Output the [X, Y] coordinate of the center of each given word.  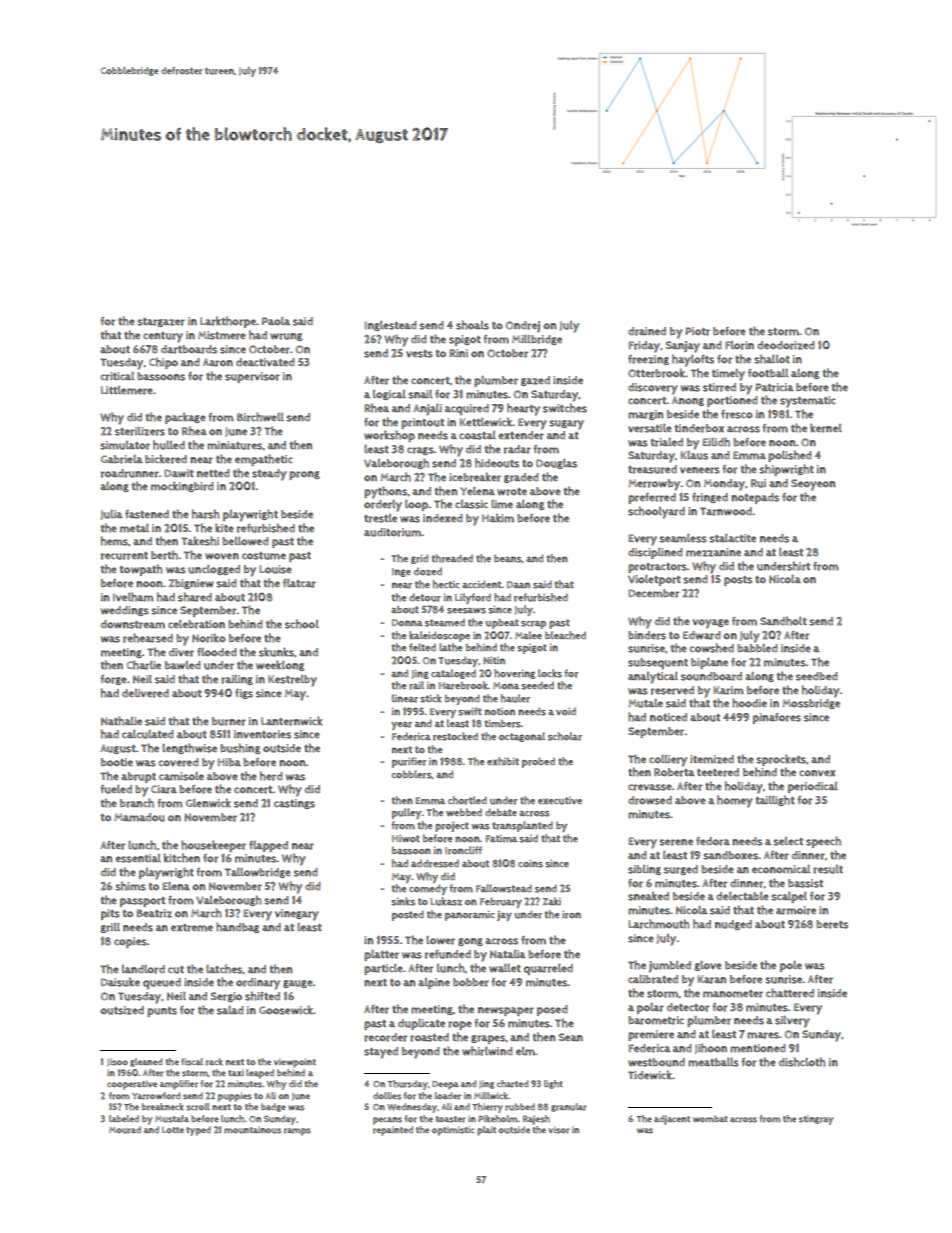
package [185, 418]
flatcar [299, 583]
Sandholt [783, 621]
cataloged [453, 674]
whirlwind [487, 1051]
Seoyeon [813, 485]
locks [550, 673]
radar [517, 449]
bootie [117, 762]
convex [817, 773]
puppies [235, 1097]
